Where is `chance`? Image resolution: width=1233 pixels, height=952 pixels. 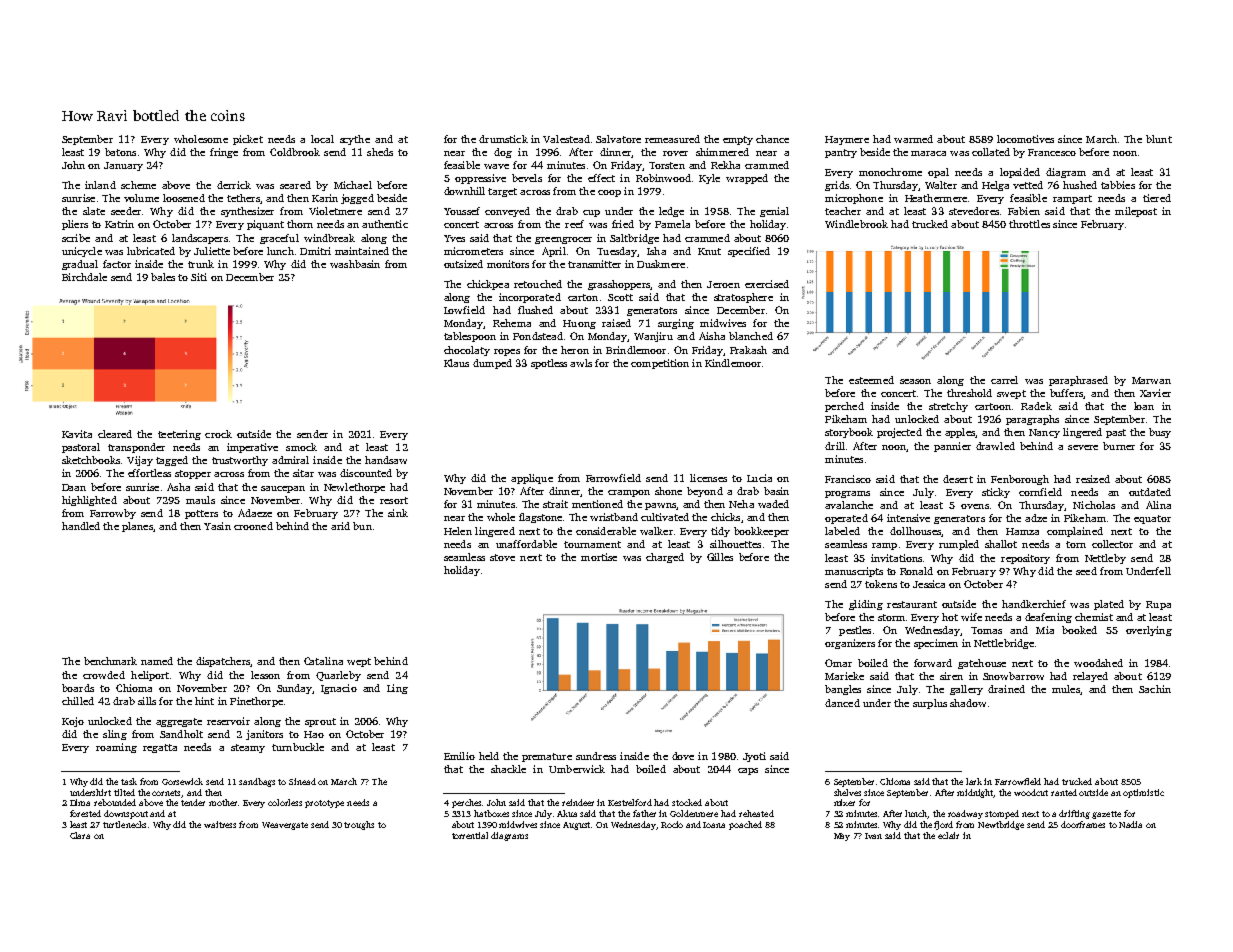 chance is located at coordinates (772, 139).
